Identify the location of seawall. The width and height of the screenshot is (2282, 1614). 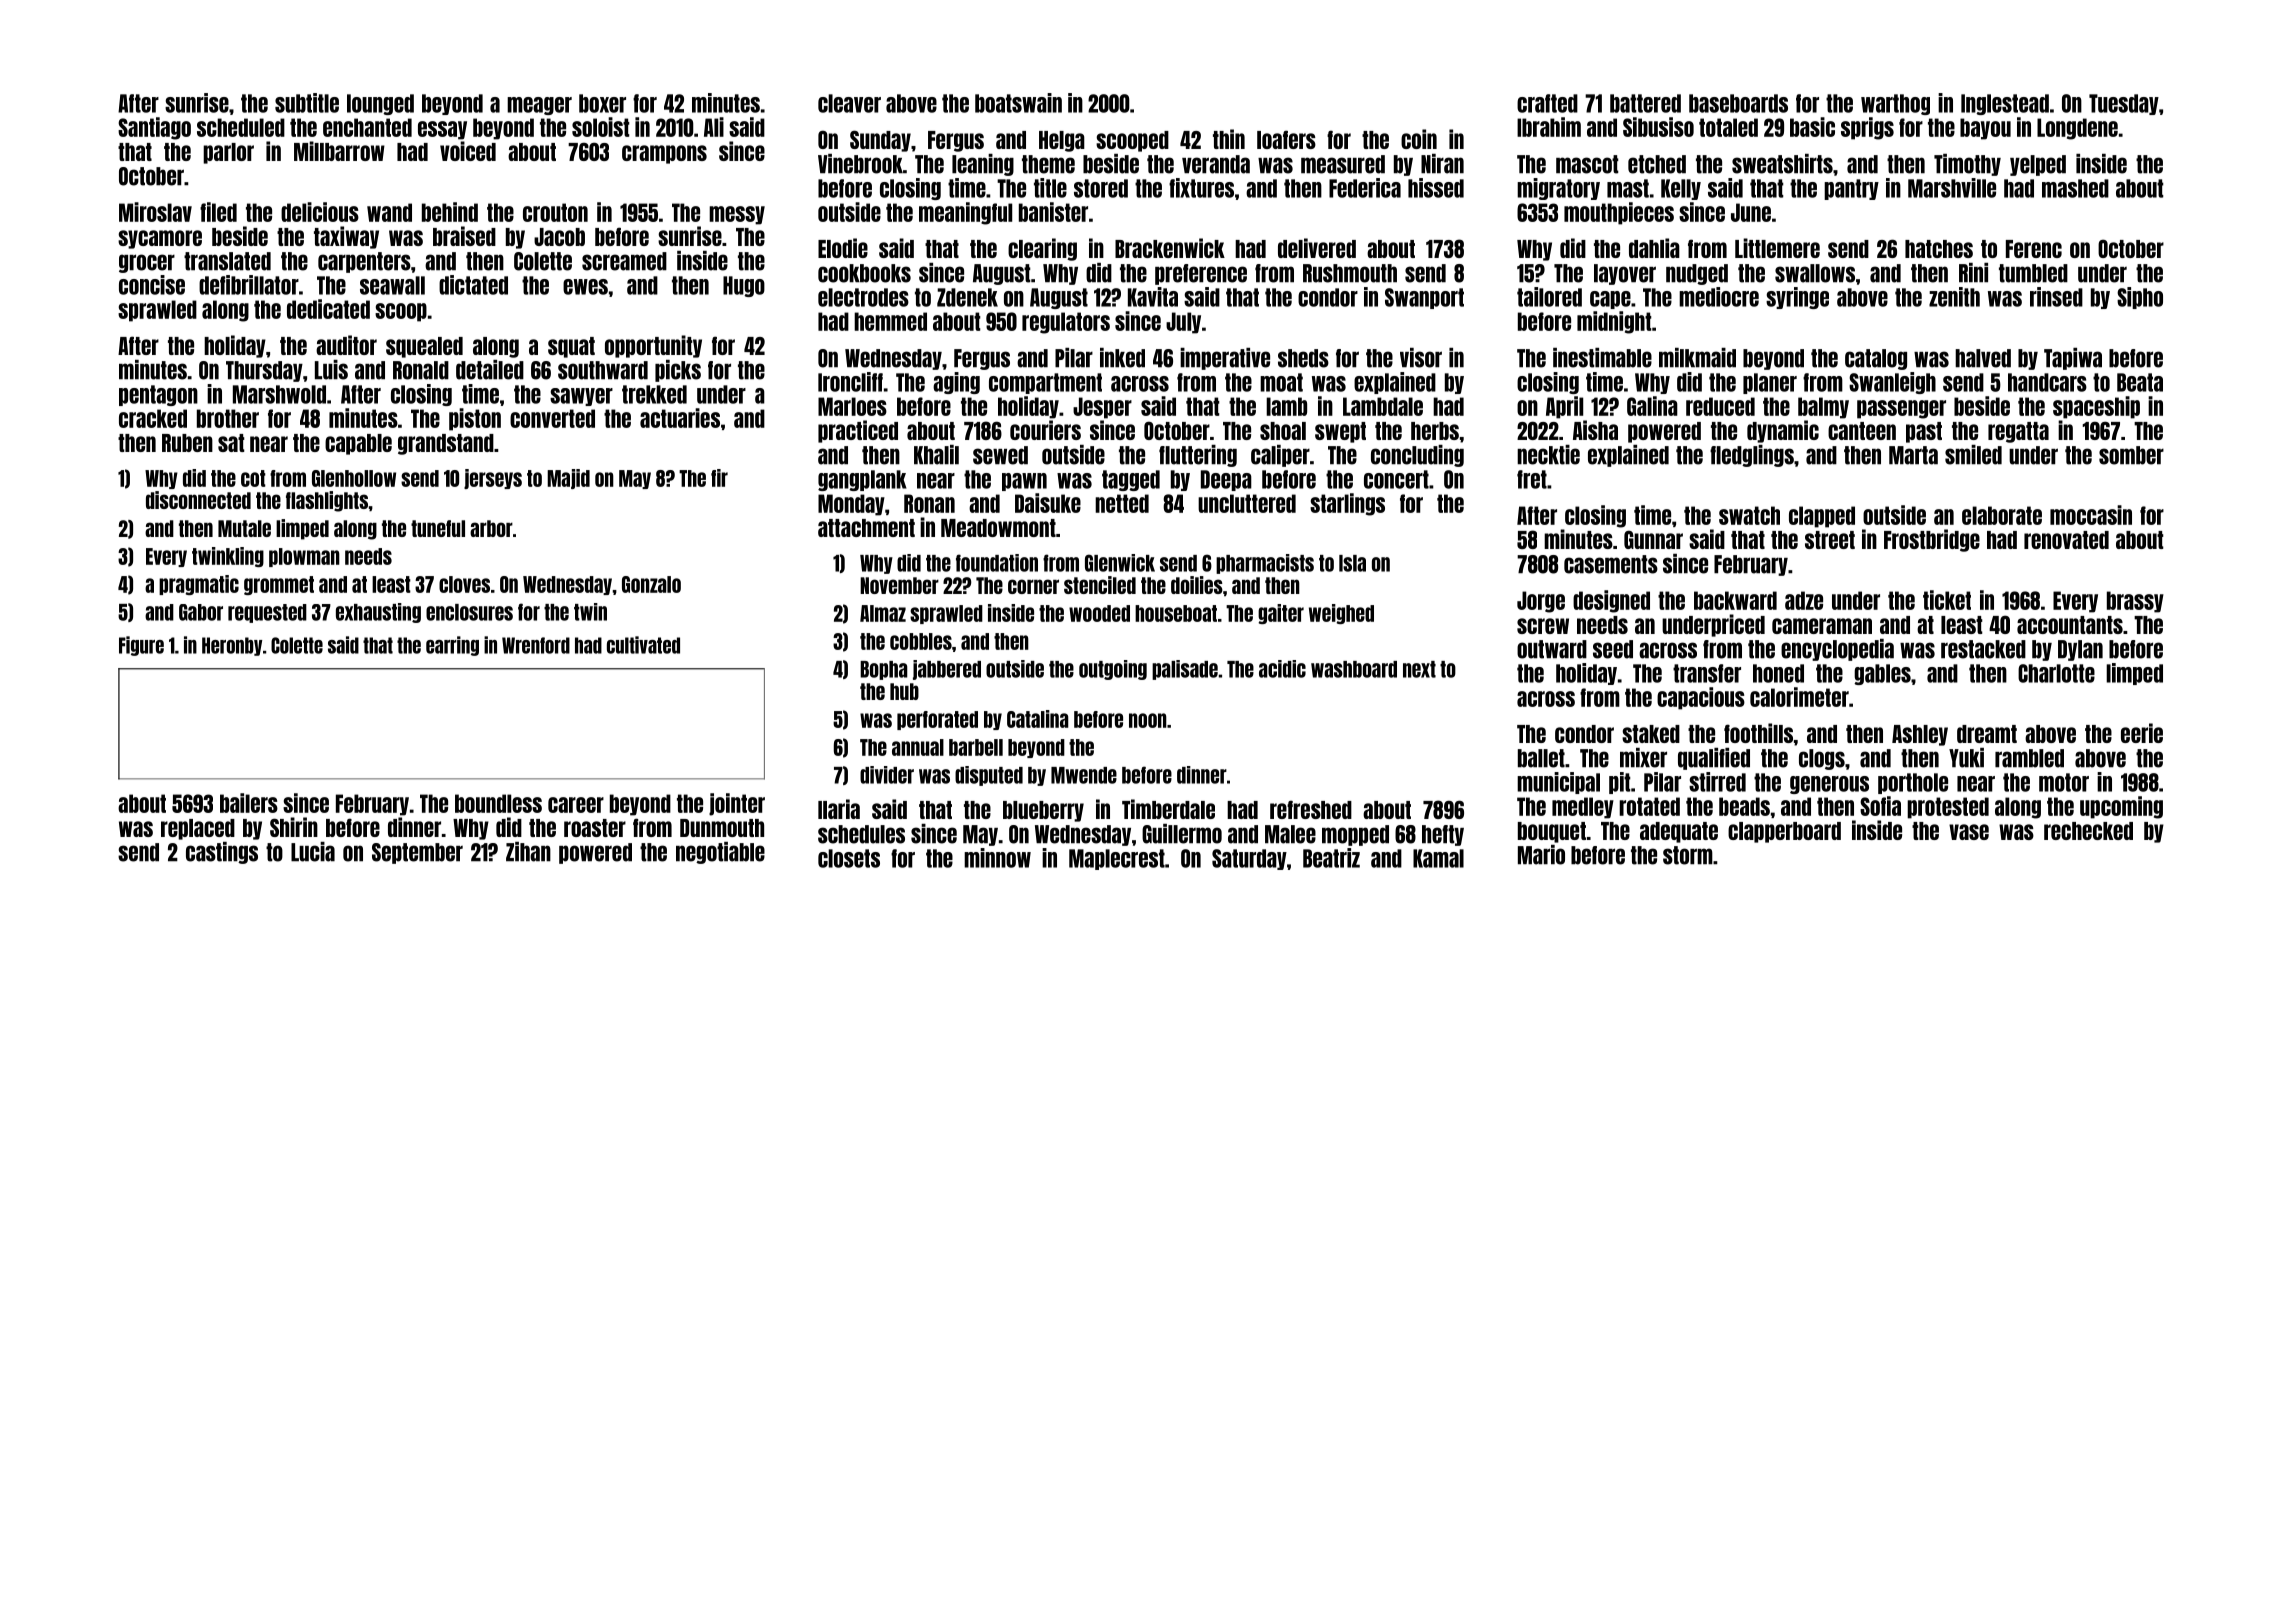
(392, 285).
